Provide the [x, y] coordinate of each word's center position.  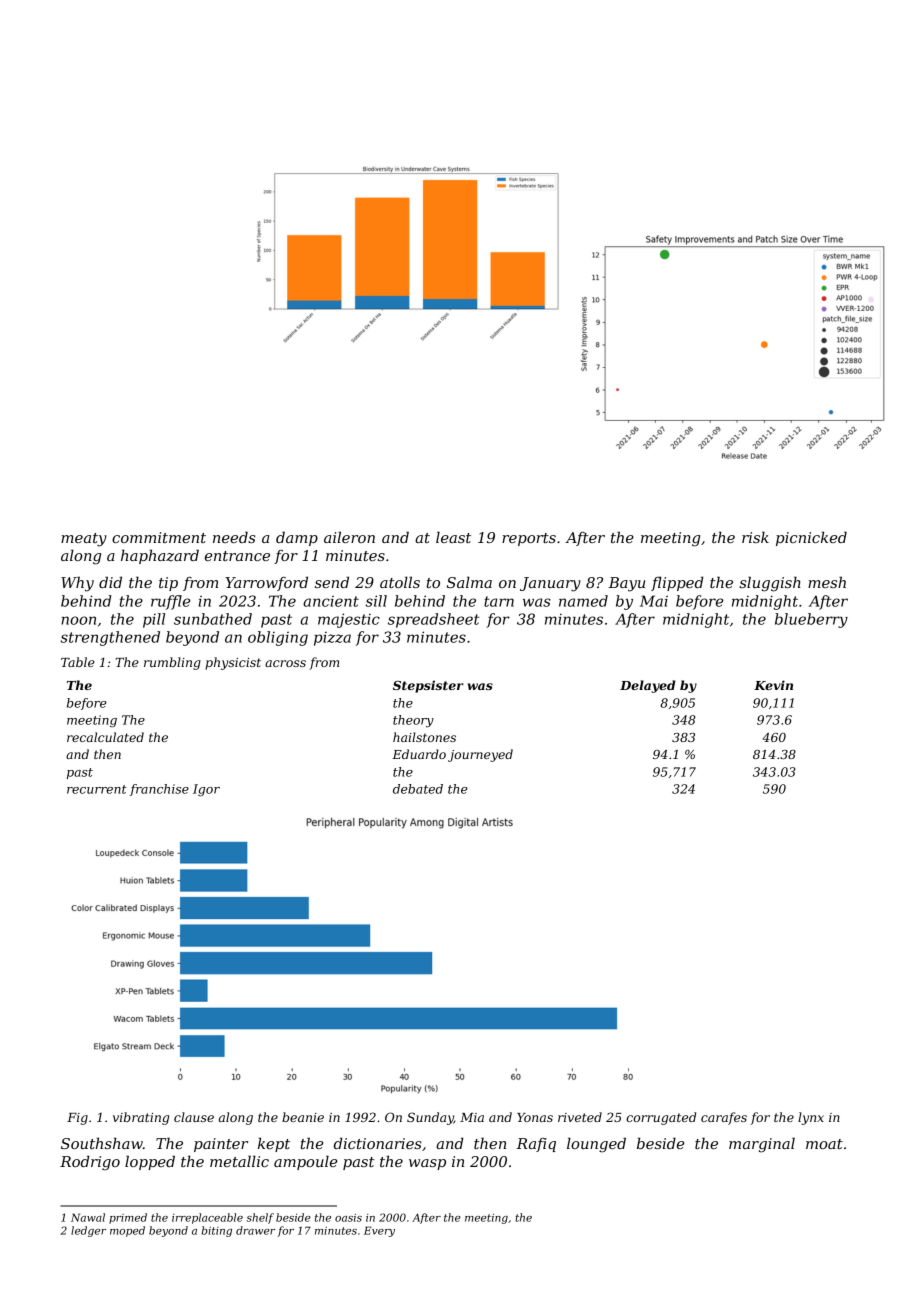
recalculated [105, 737]
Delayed [648, 686]
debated [418, 789]
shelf [260, 1218]
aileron [349, 537]
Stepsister [428, 686]
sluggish [770, 584]
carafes [724, 1118]
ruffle [170, 602]
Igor [206, 790]
